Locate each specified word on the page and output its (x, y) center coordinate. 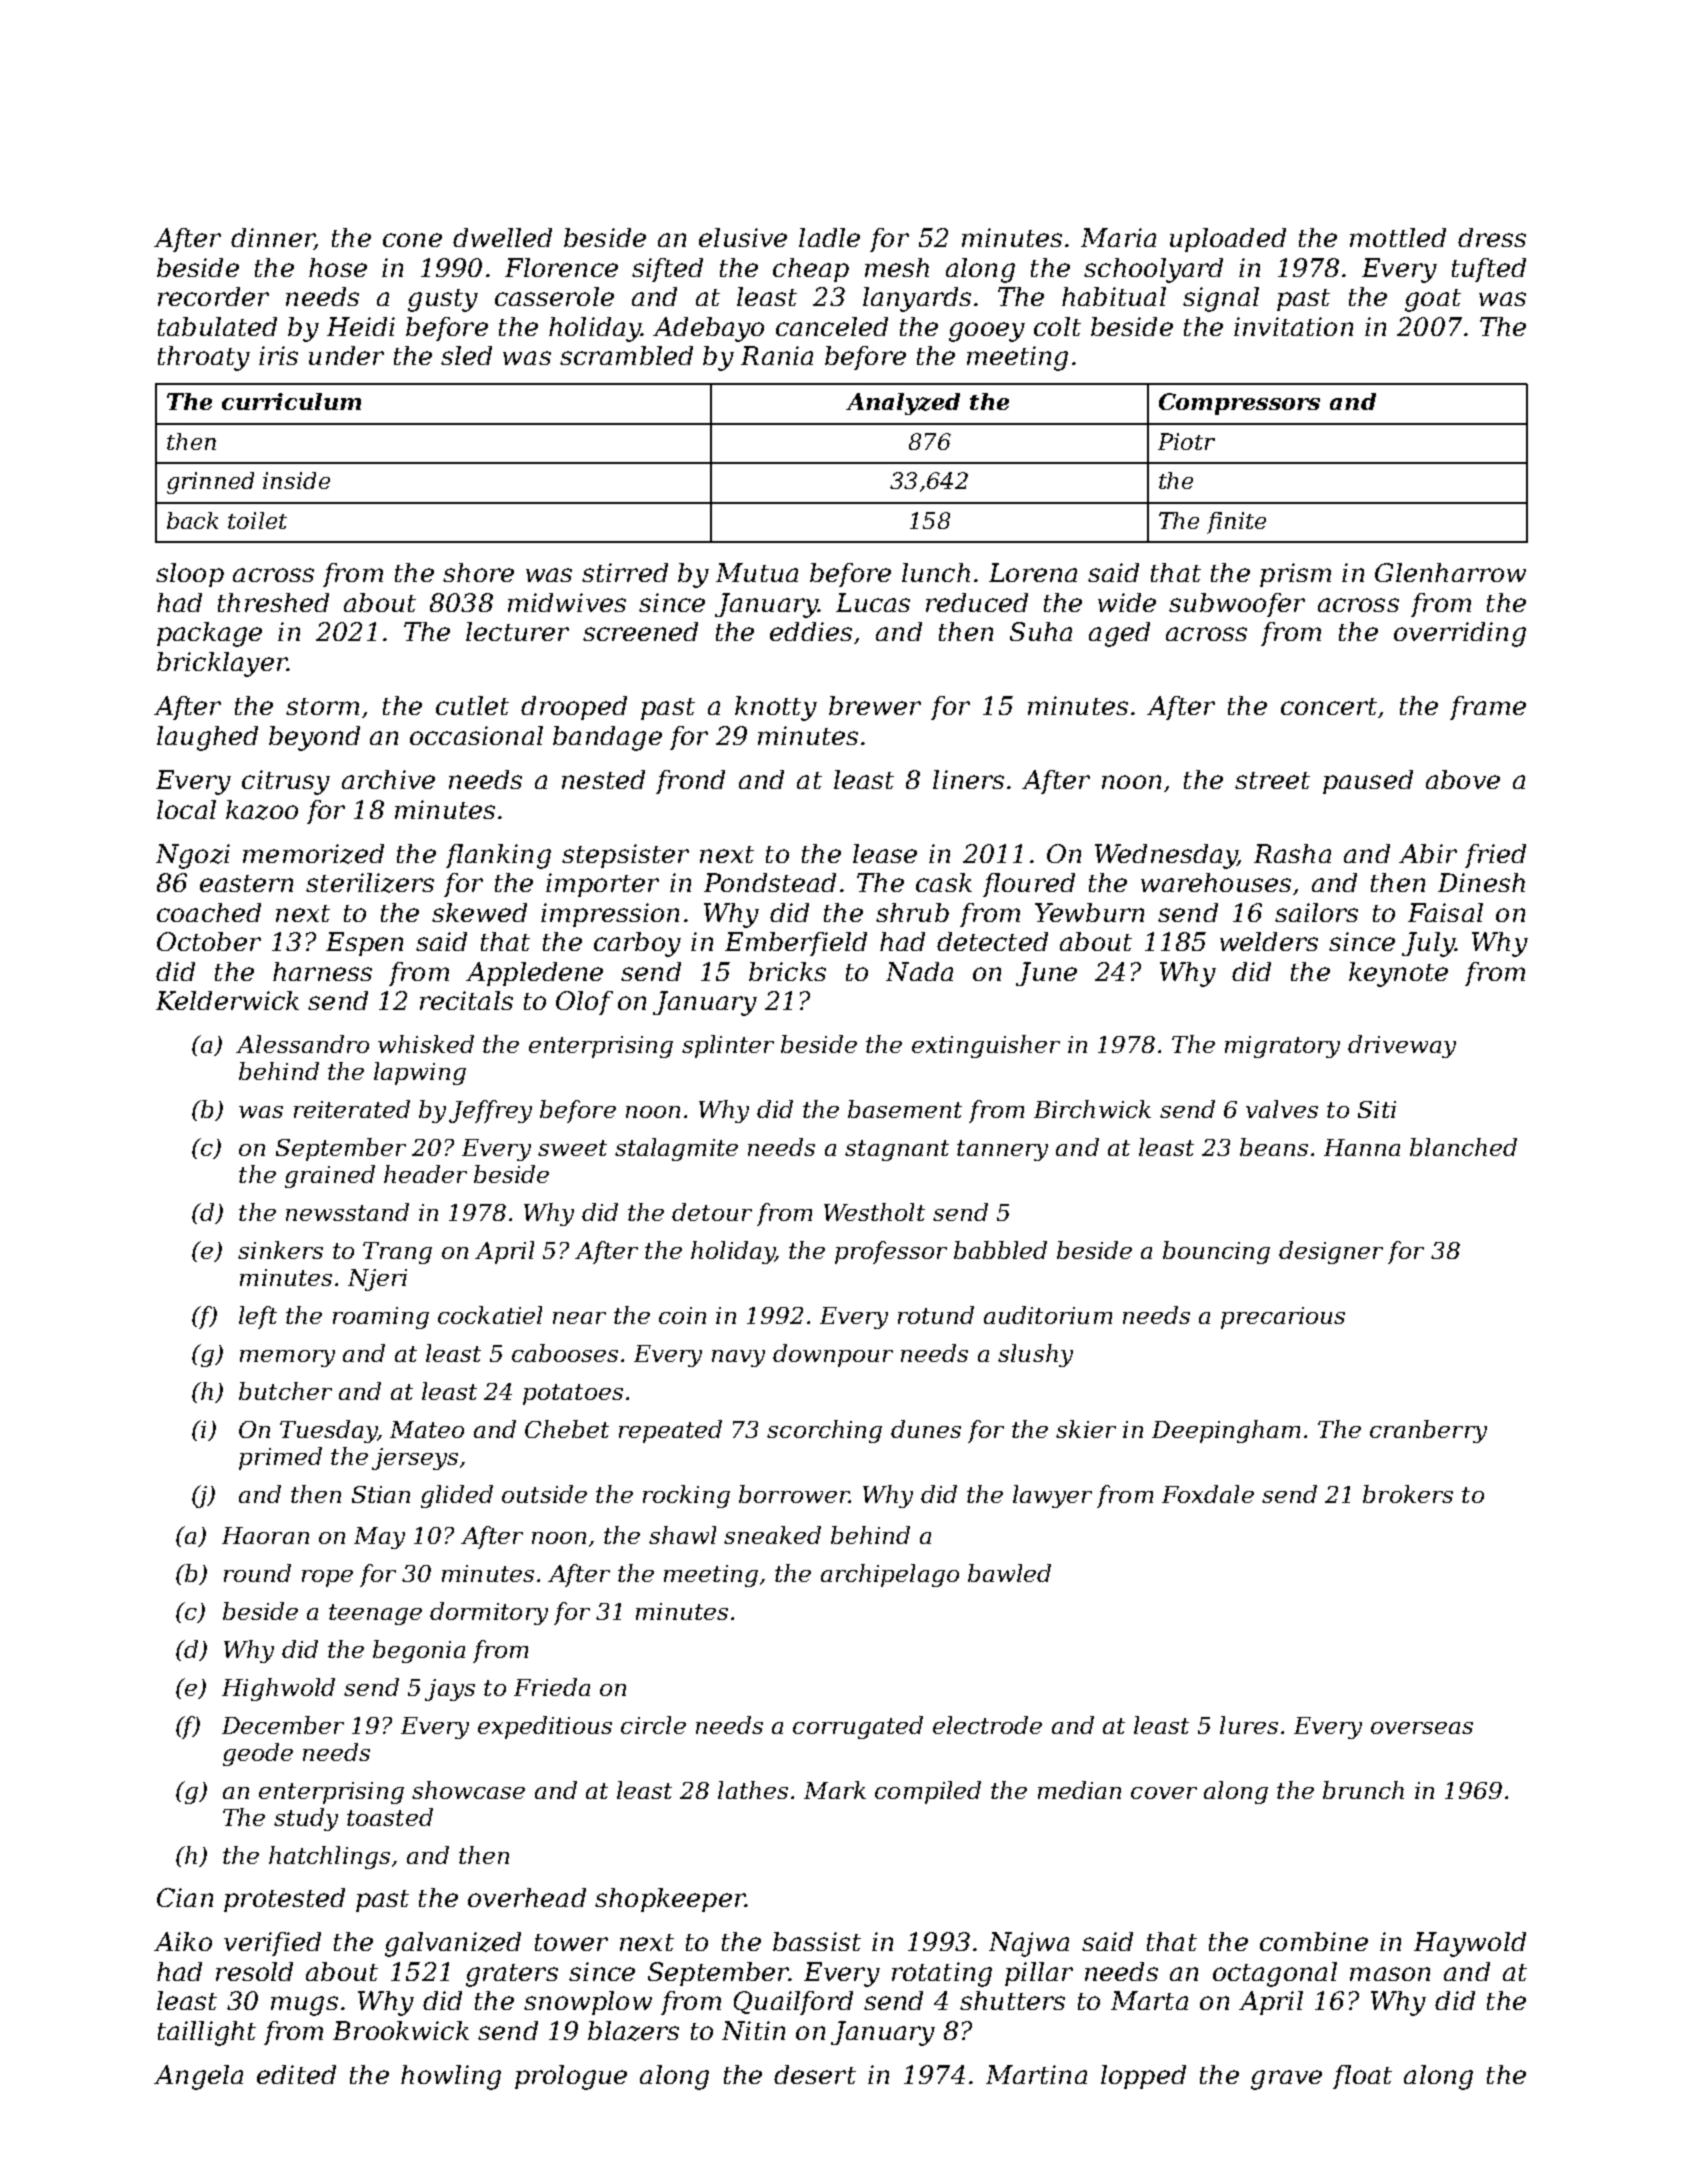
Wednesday (1166, 856)
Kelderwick (227, 1000)
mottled (1398, 237)
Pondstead (770, 882)
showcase (468, 1790)
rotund (936, 1315)
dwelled (502, 237)
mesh (897, 267)
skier (1086, 1429)
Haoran (265, 1535)
